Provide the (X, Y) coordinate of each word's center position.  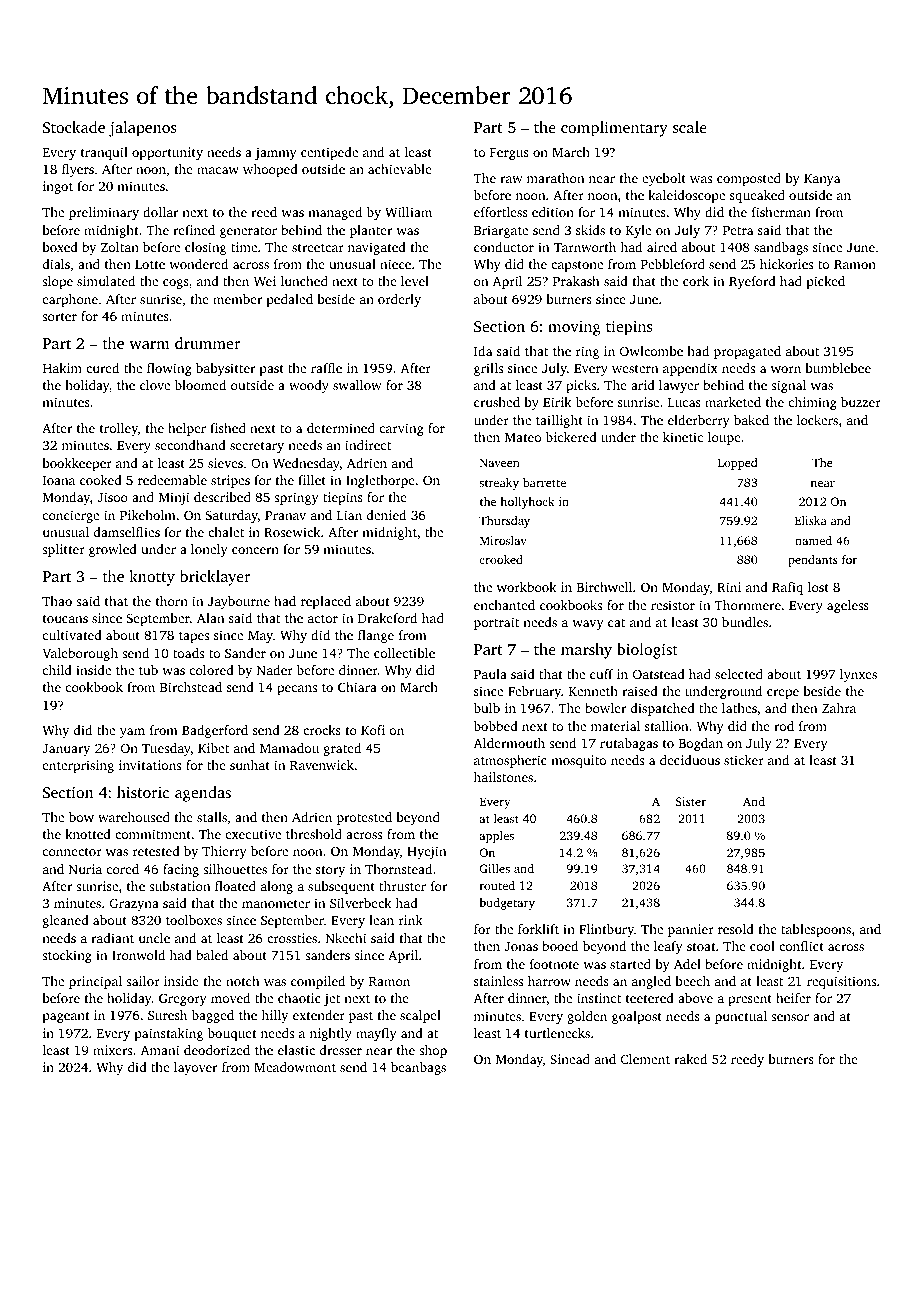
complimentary (614, 129)
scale (690, 127)
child (57, 670)
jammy (276, 153)
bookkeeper (77, 464)
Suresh (167, 1015)
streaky (499, 484)
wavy (588, 625)
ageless (848, 606)
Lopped (737, 464)
